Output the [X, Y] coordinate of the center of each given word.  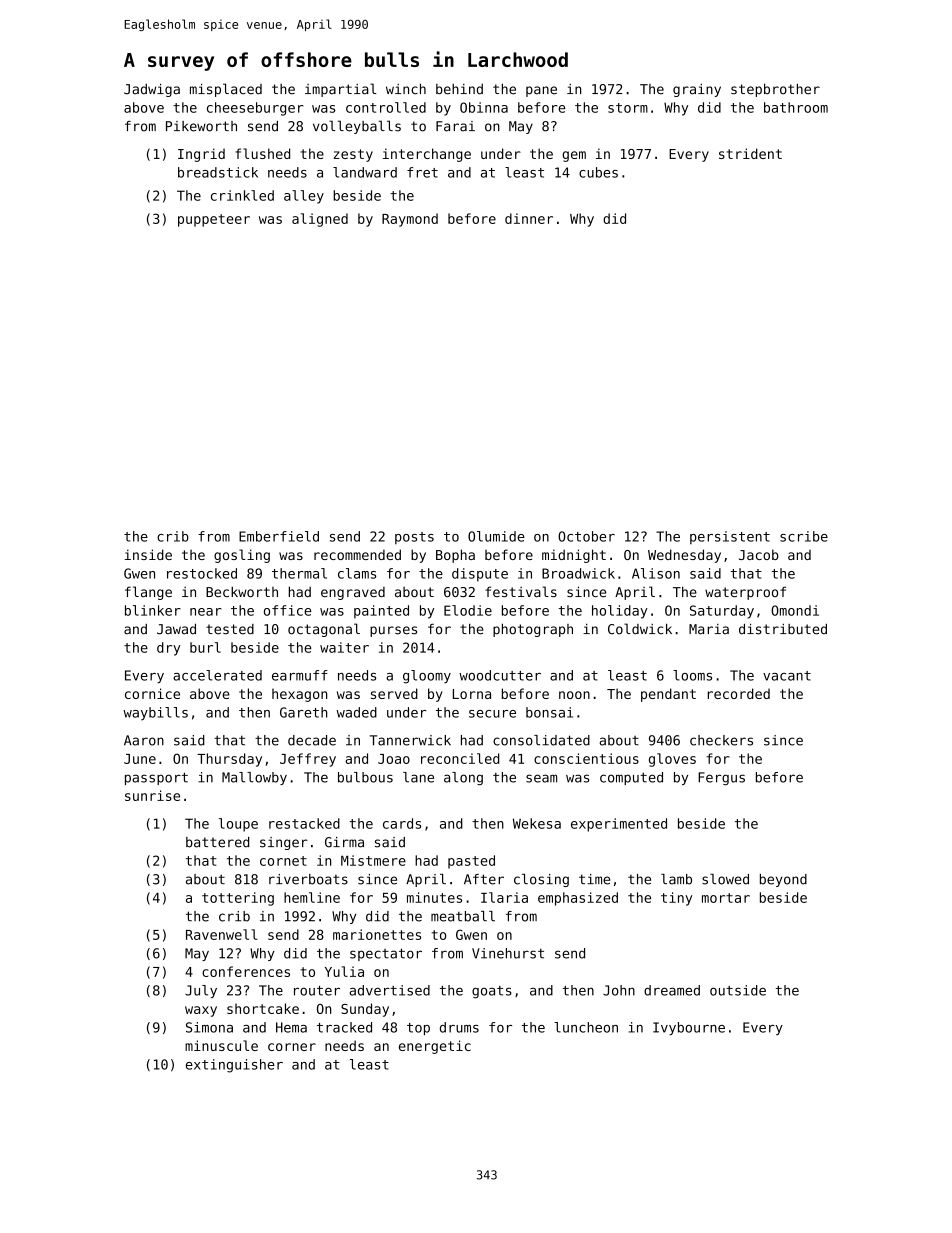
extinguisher [234, 1066]
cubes [598, 172]
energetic [435, 1047]
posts [414, 538]
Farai [455, 126]
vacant [787, 676]
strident [750, 153]
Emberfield [279, 536]
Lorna [472, 694]
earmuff [300, 675]
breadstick [218, 172]
